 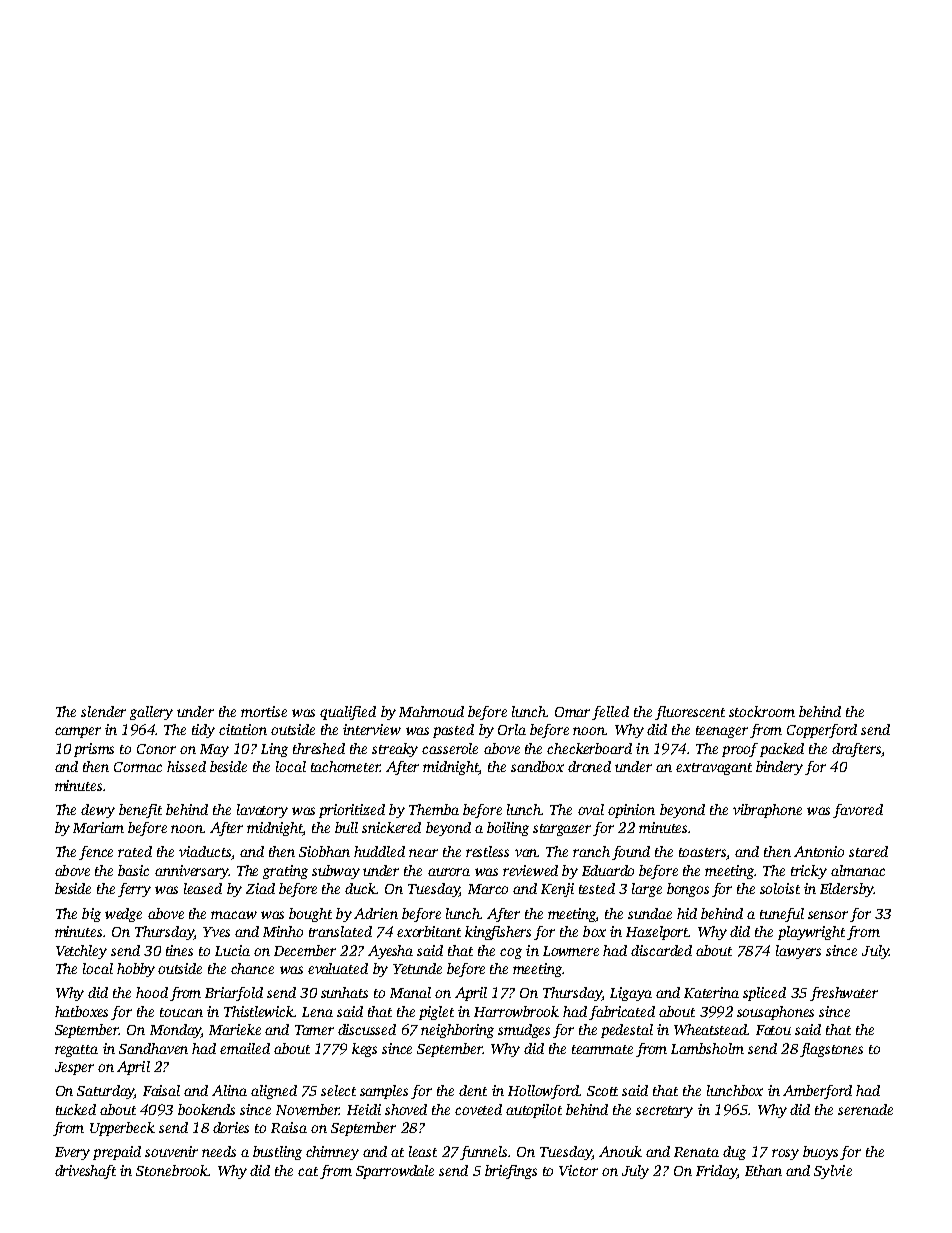 I want to click on stockroom, so click(x=762, y=711).
